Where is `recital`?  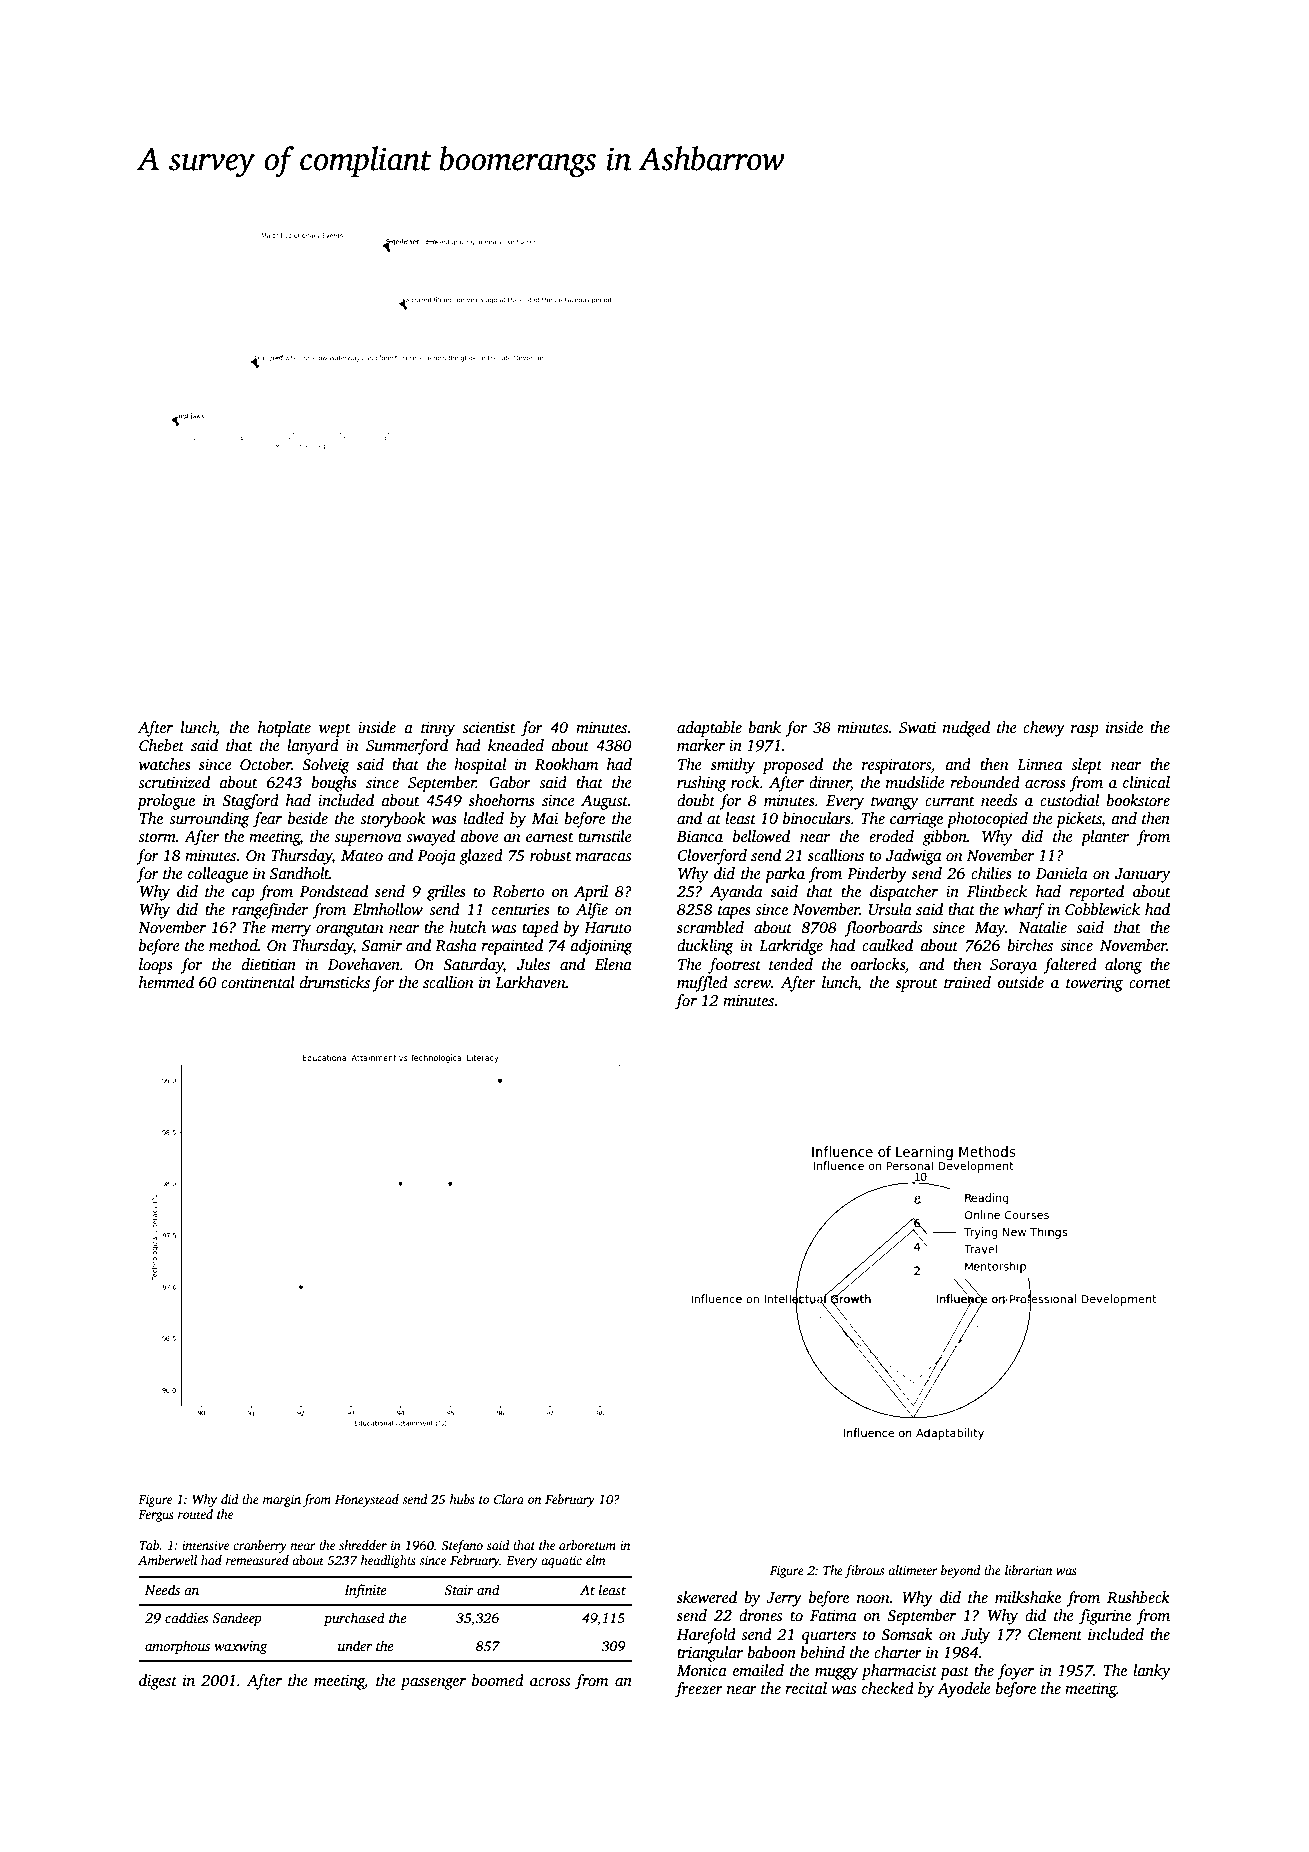 recital is located at coordinates (806, 1688).
